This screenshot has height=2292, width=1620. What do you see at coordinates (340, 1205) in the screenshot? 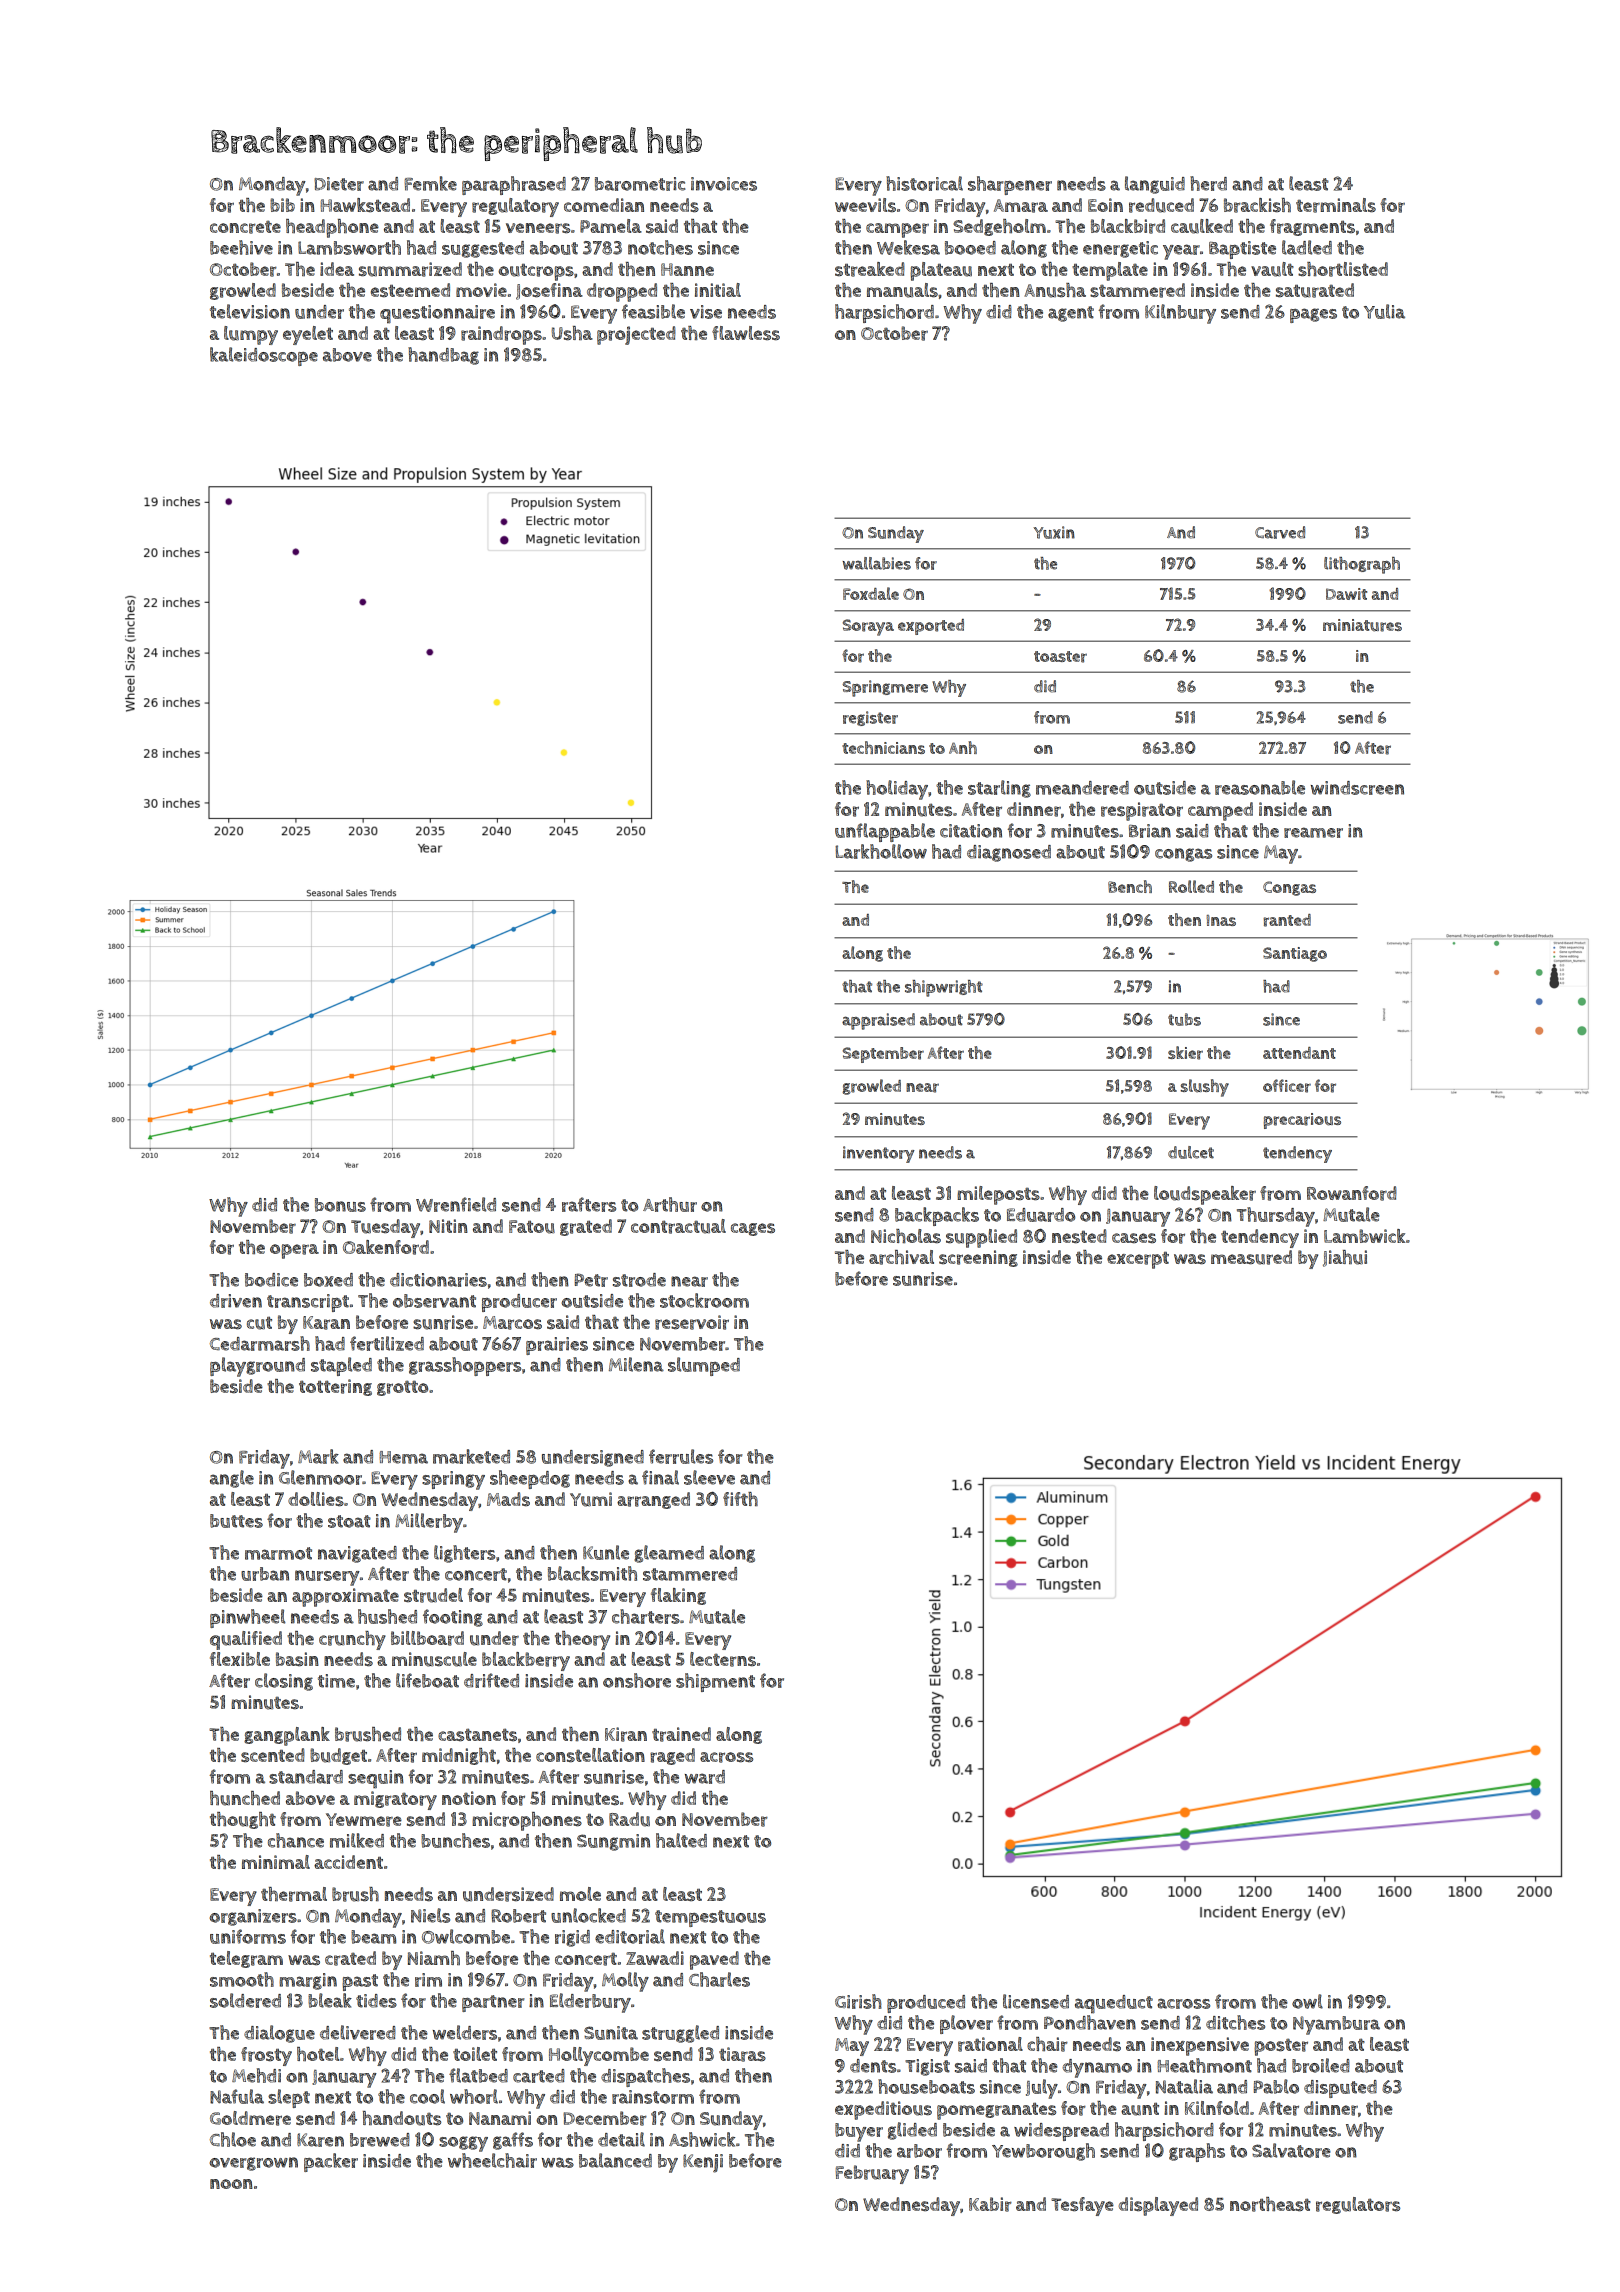
I see `bonus` at bounding box center [340, 1205].
